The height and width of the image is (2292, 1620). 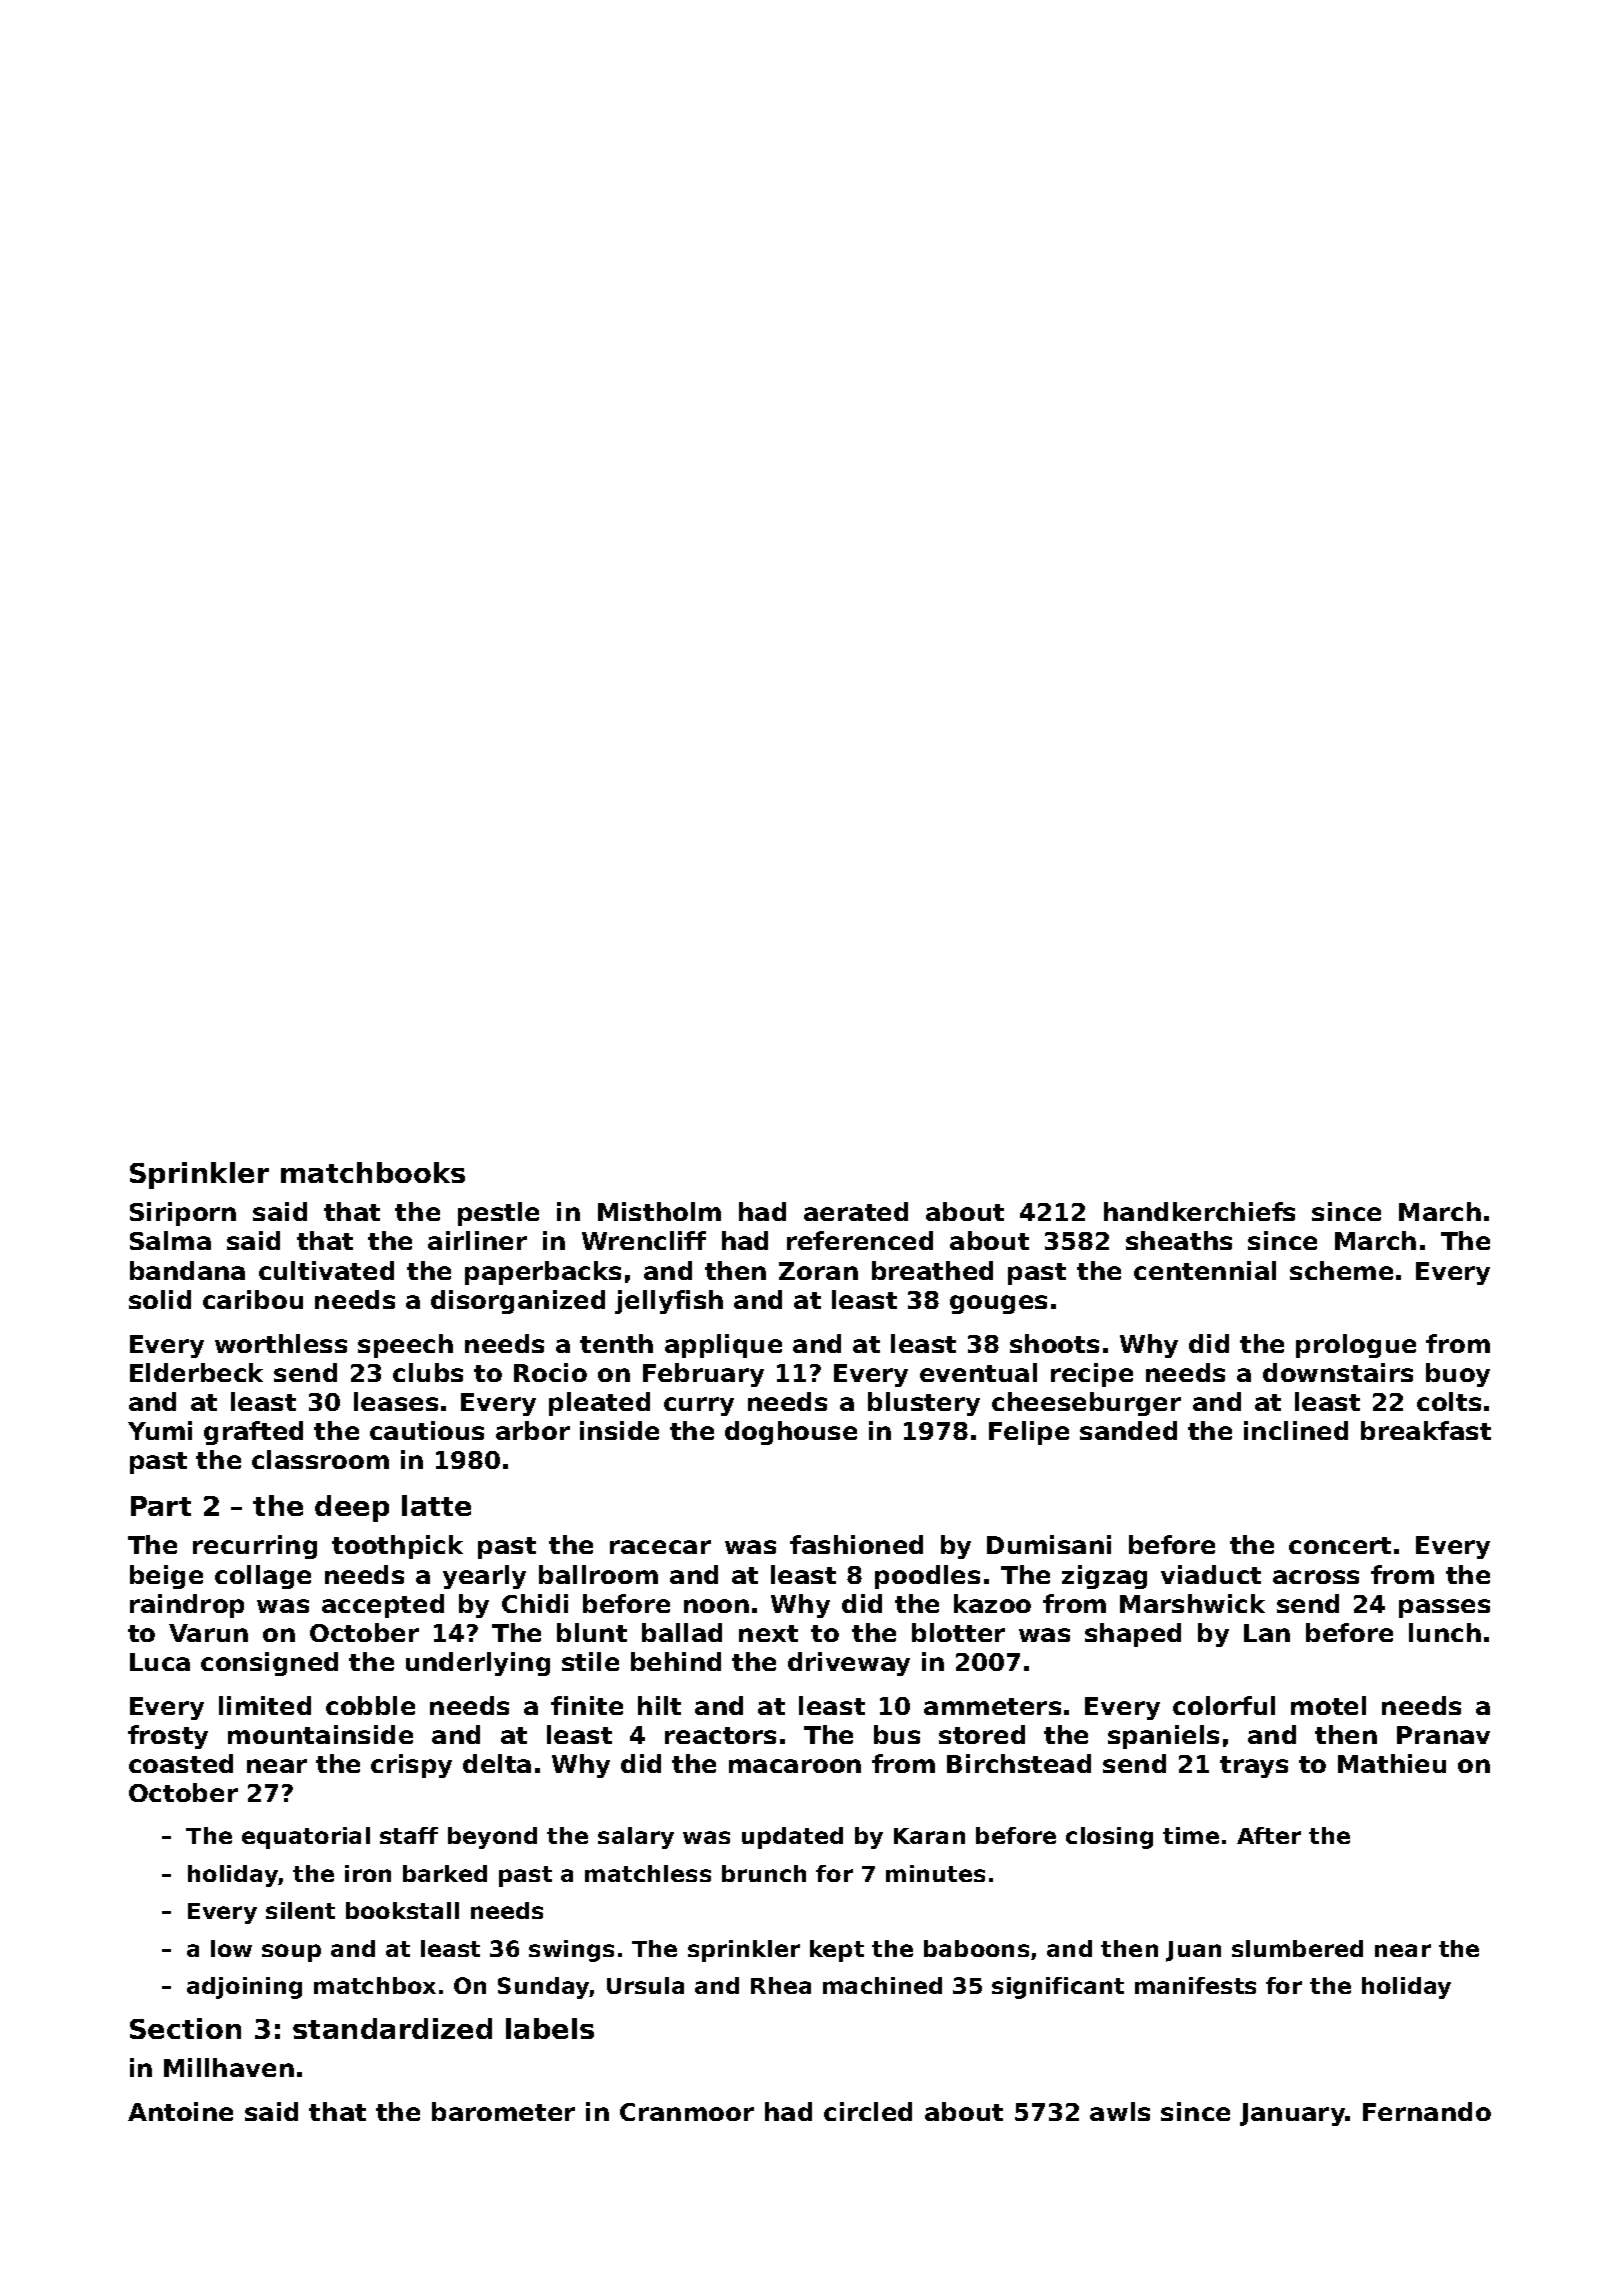 What do you see at coordinates (860, 1240) in the image?
I see `referenced` at bounding box center [860, 1240].
